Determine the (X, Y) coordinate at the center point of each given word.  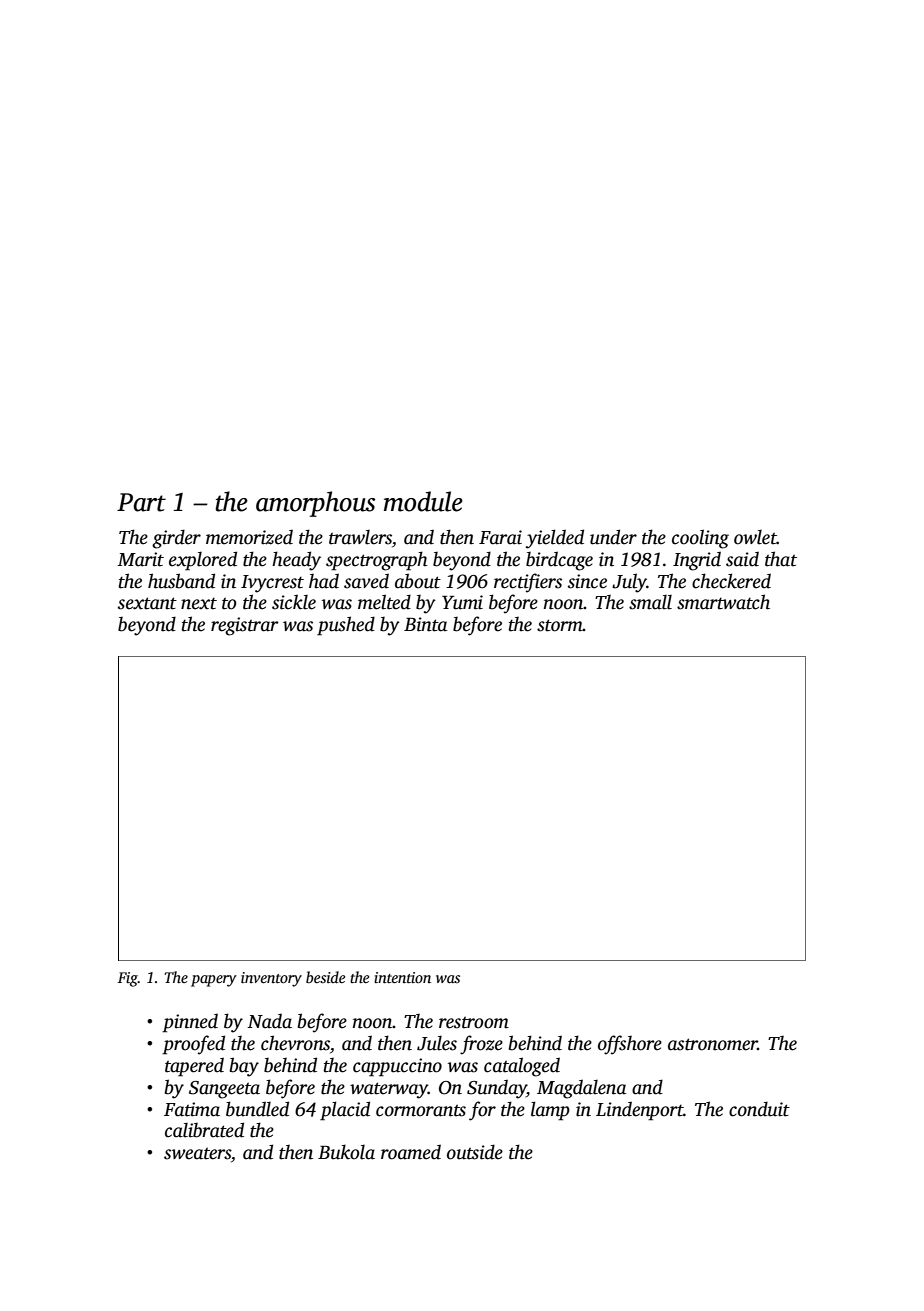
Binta (426, 624)
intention (402, 977)
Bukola (346, 1152)
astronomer (713, 1044)
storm (560, 625)
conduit (759, 1109)
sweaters (197, 1154)
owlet (755, 537)
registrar (245, 626)
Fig (128, 979)
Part (141, 502)
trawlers (360, 537)
